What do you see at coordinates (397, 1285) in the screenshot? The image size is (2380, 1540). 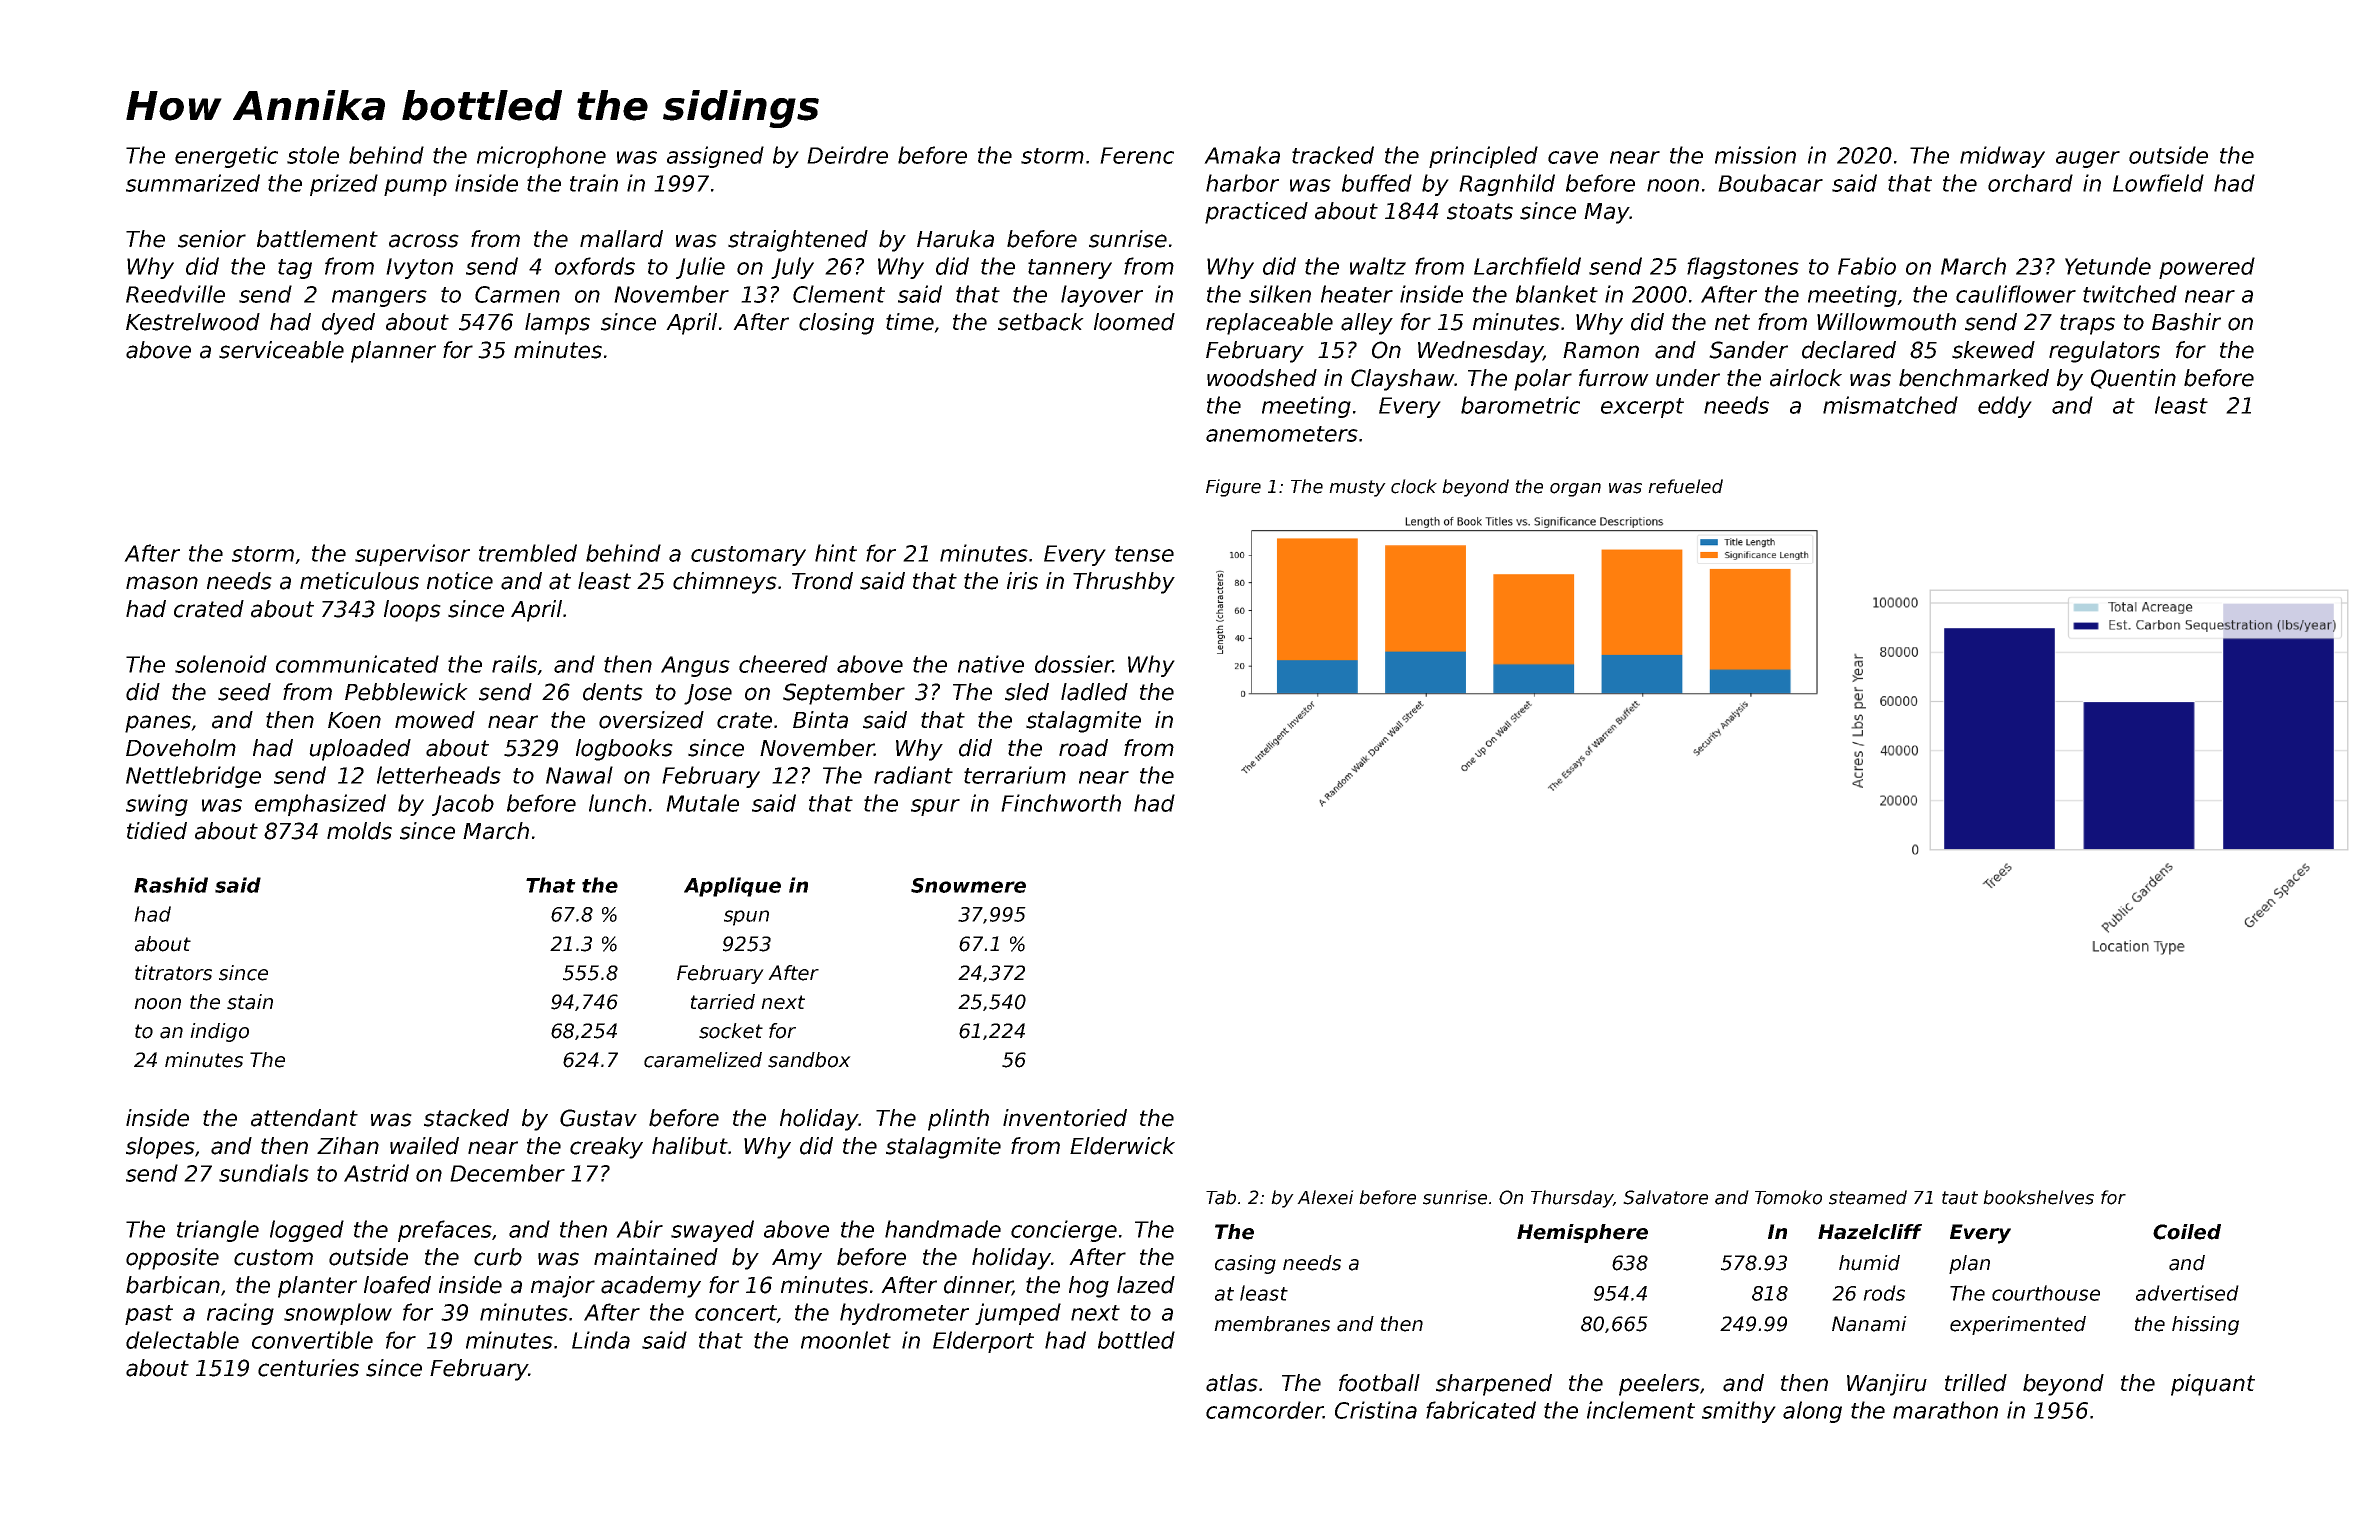 I see `loafed` at bounding box center [397, 1285].
